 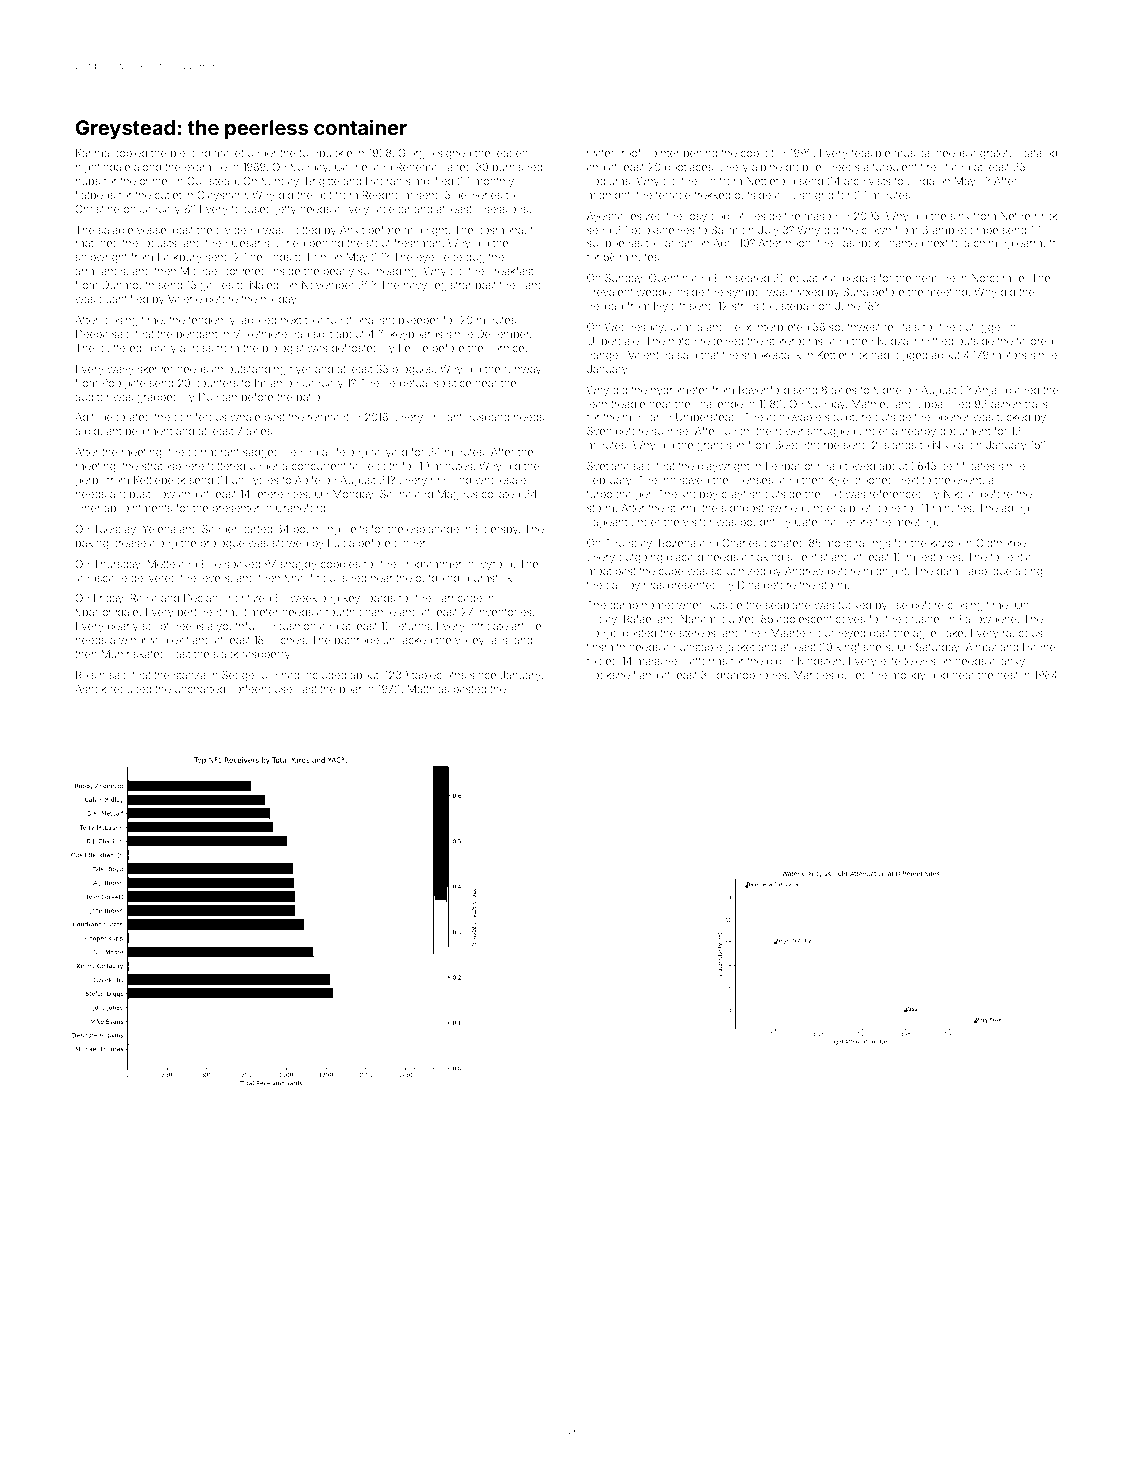 I want to click on Giorgio, so click(x=416, y=154).
